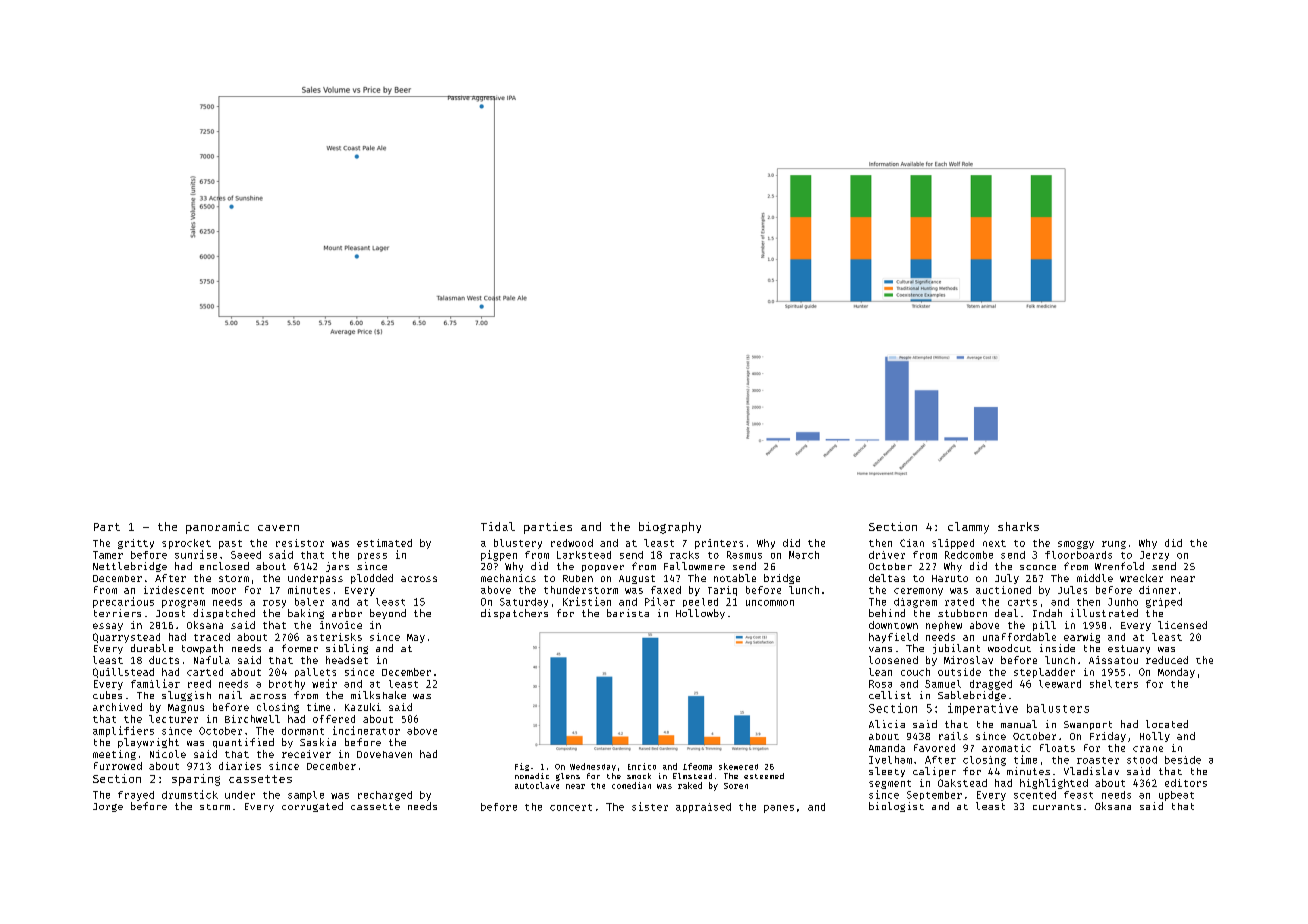 The height and width of the screenshot is (924, 1308). I want to click on printers, so click(719, 544).
